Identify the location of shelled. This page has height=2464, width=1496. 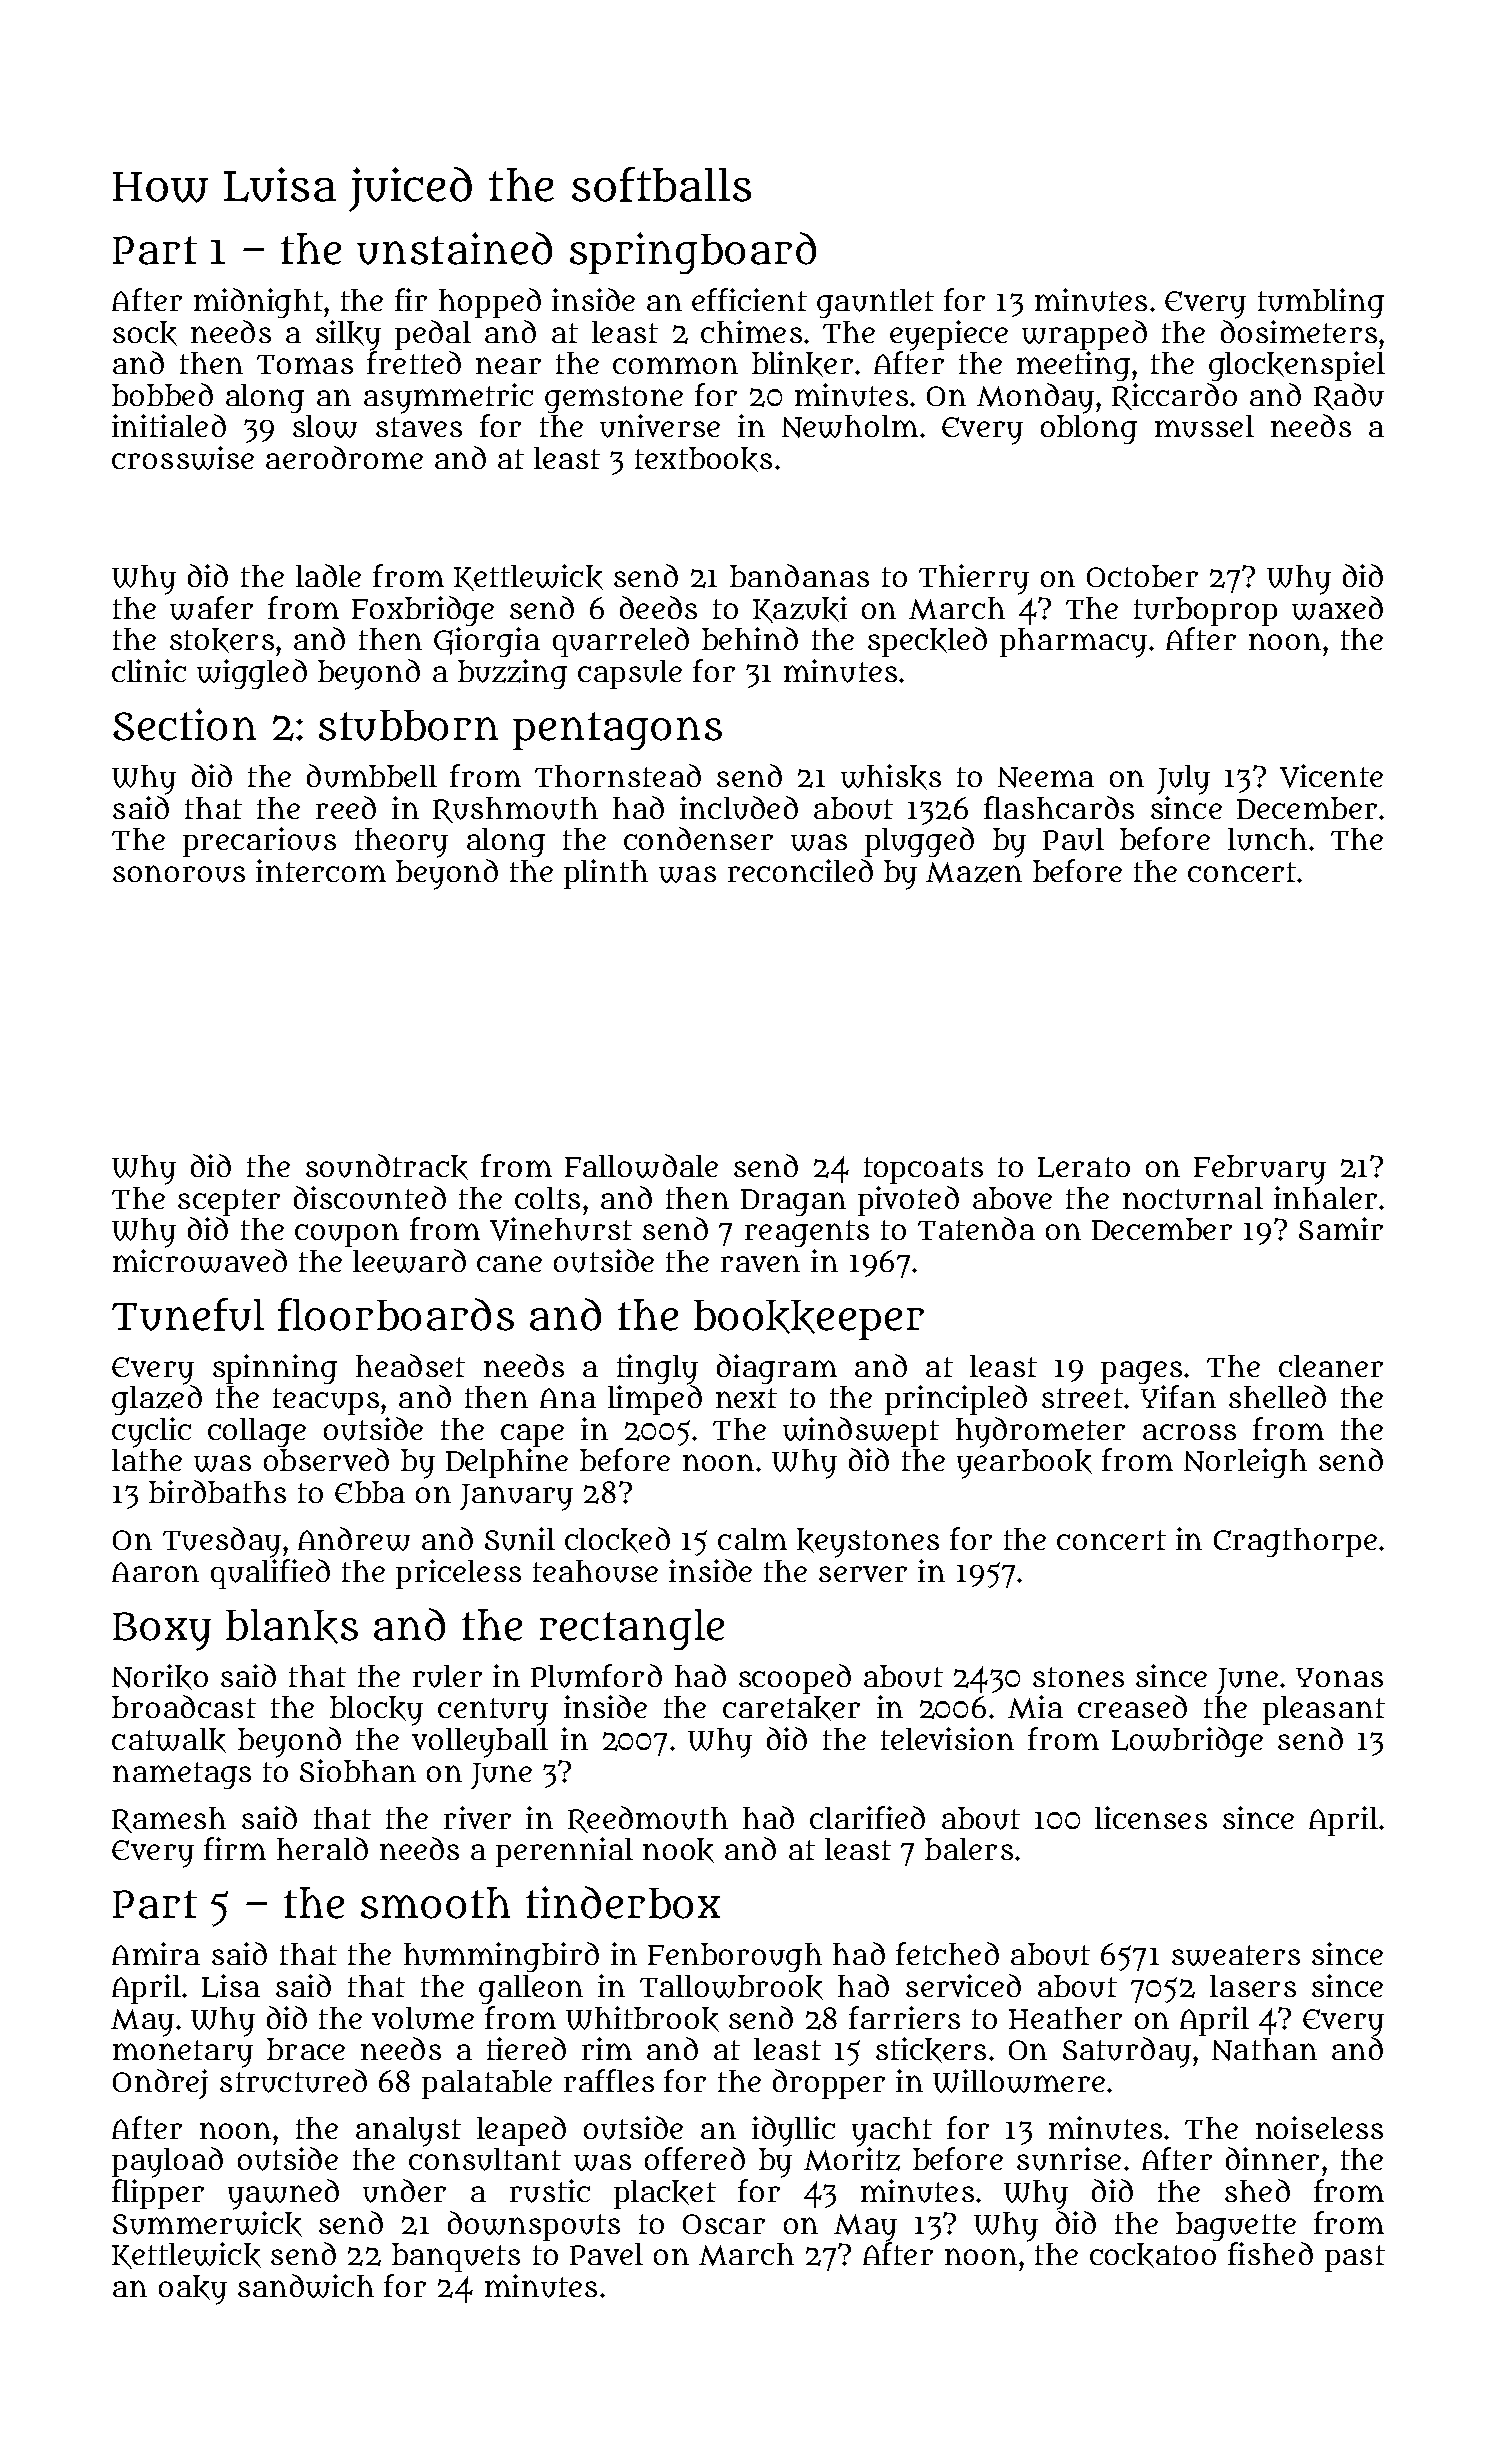
(1277, 1396).
